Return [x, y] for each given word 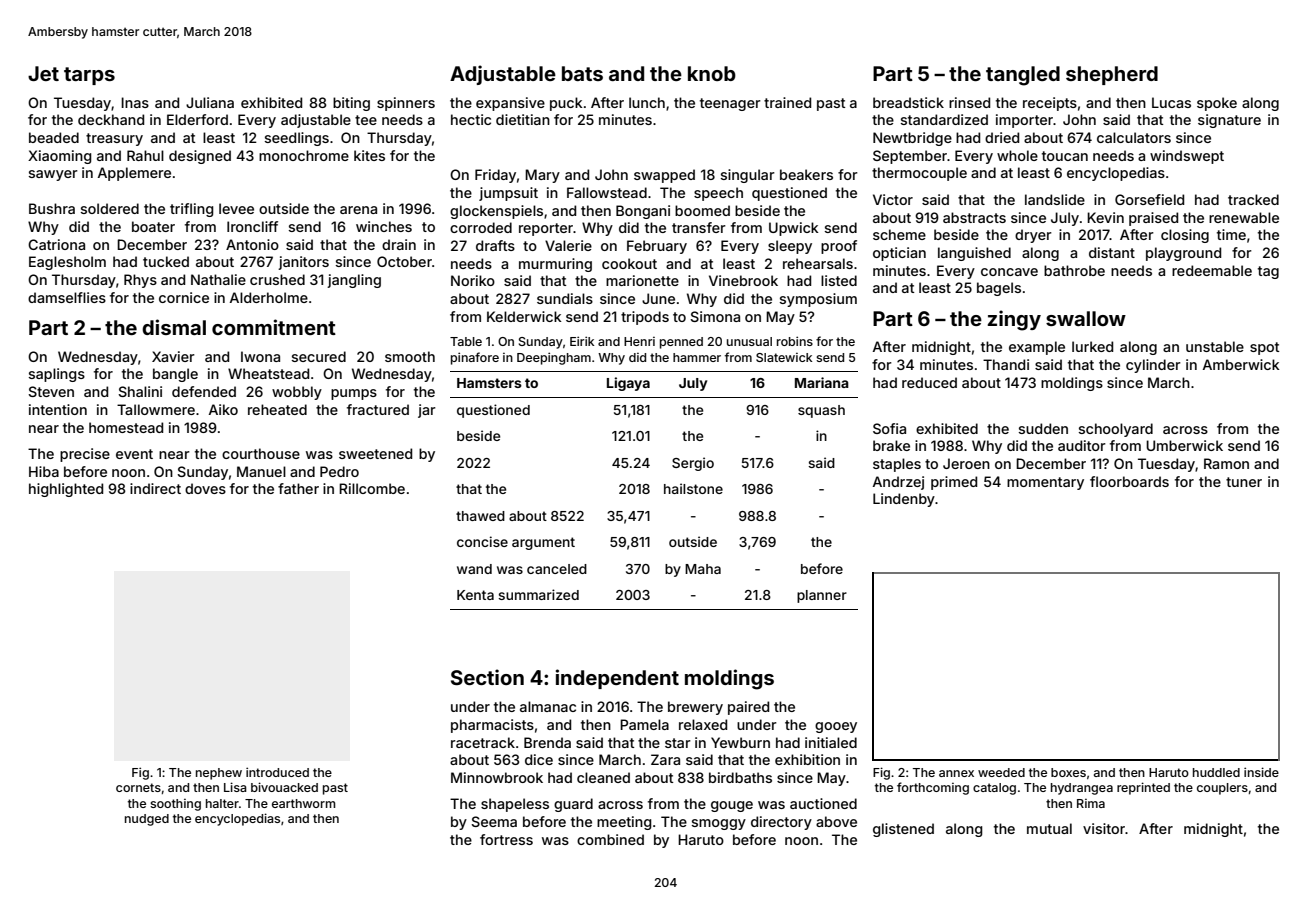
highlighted [66, 490]
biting [351, 104]
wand [474, 569]
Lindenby [904, 500]
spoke [1217, 104]
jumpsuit [508, 194]
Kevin [1105, 217]
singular [748, 176]
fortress [506, 839]
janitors [303, 263]
